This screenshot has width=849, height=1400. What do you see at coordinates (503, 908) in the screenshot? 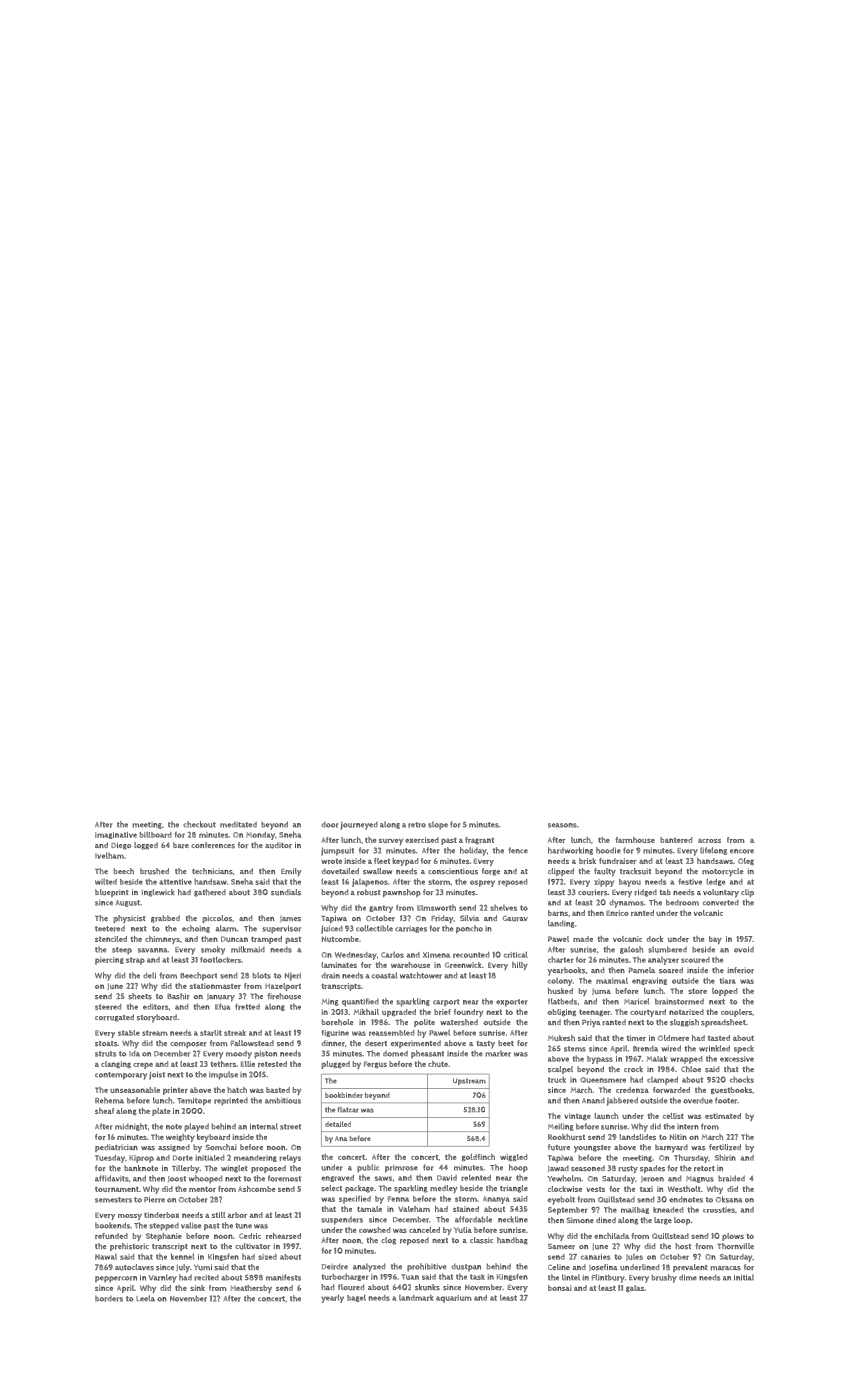
I see `shelves` at bounding box center [503, 908].
